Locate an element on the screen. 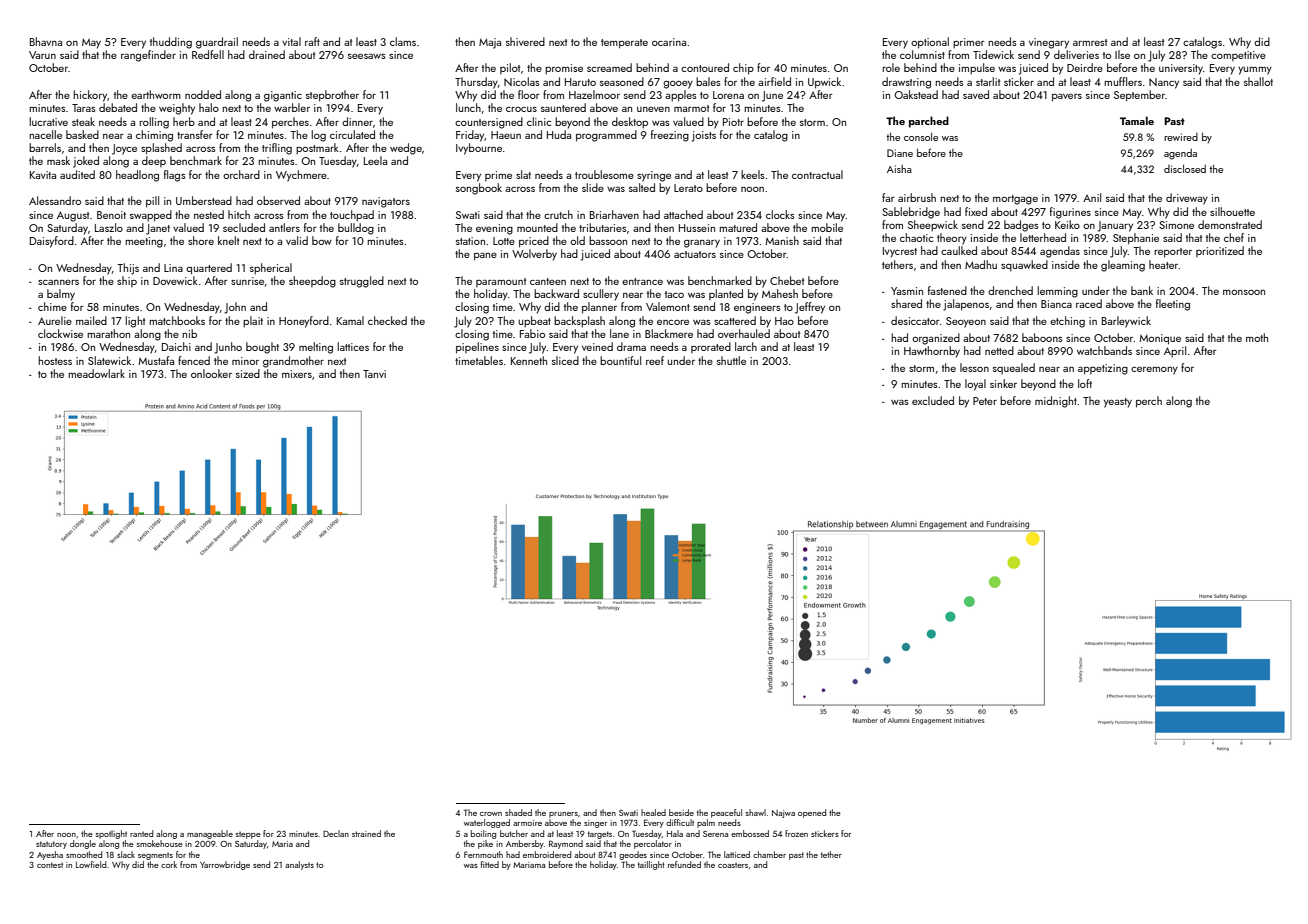 This screenshot has width=1308, height=924. temperate is located at coordinates (624, 44).
